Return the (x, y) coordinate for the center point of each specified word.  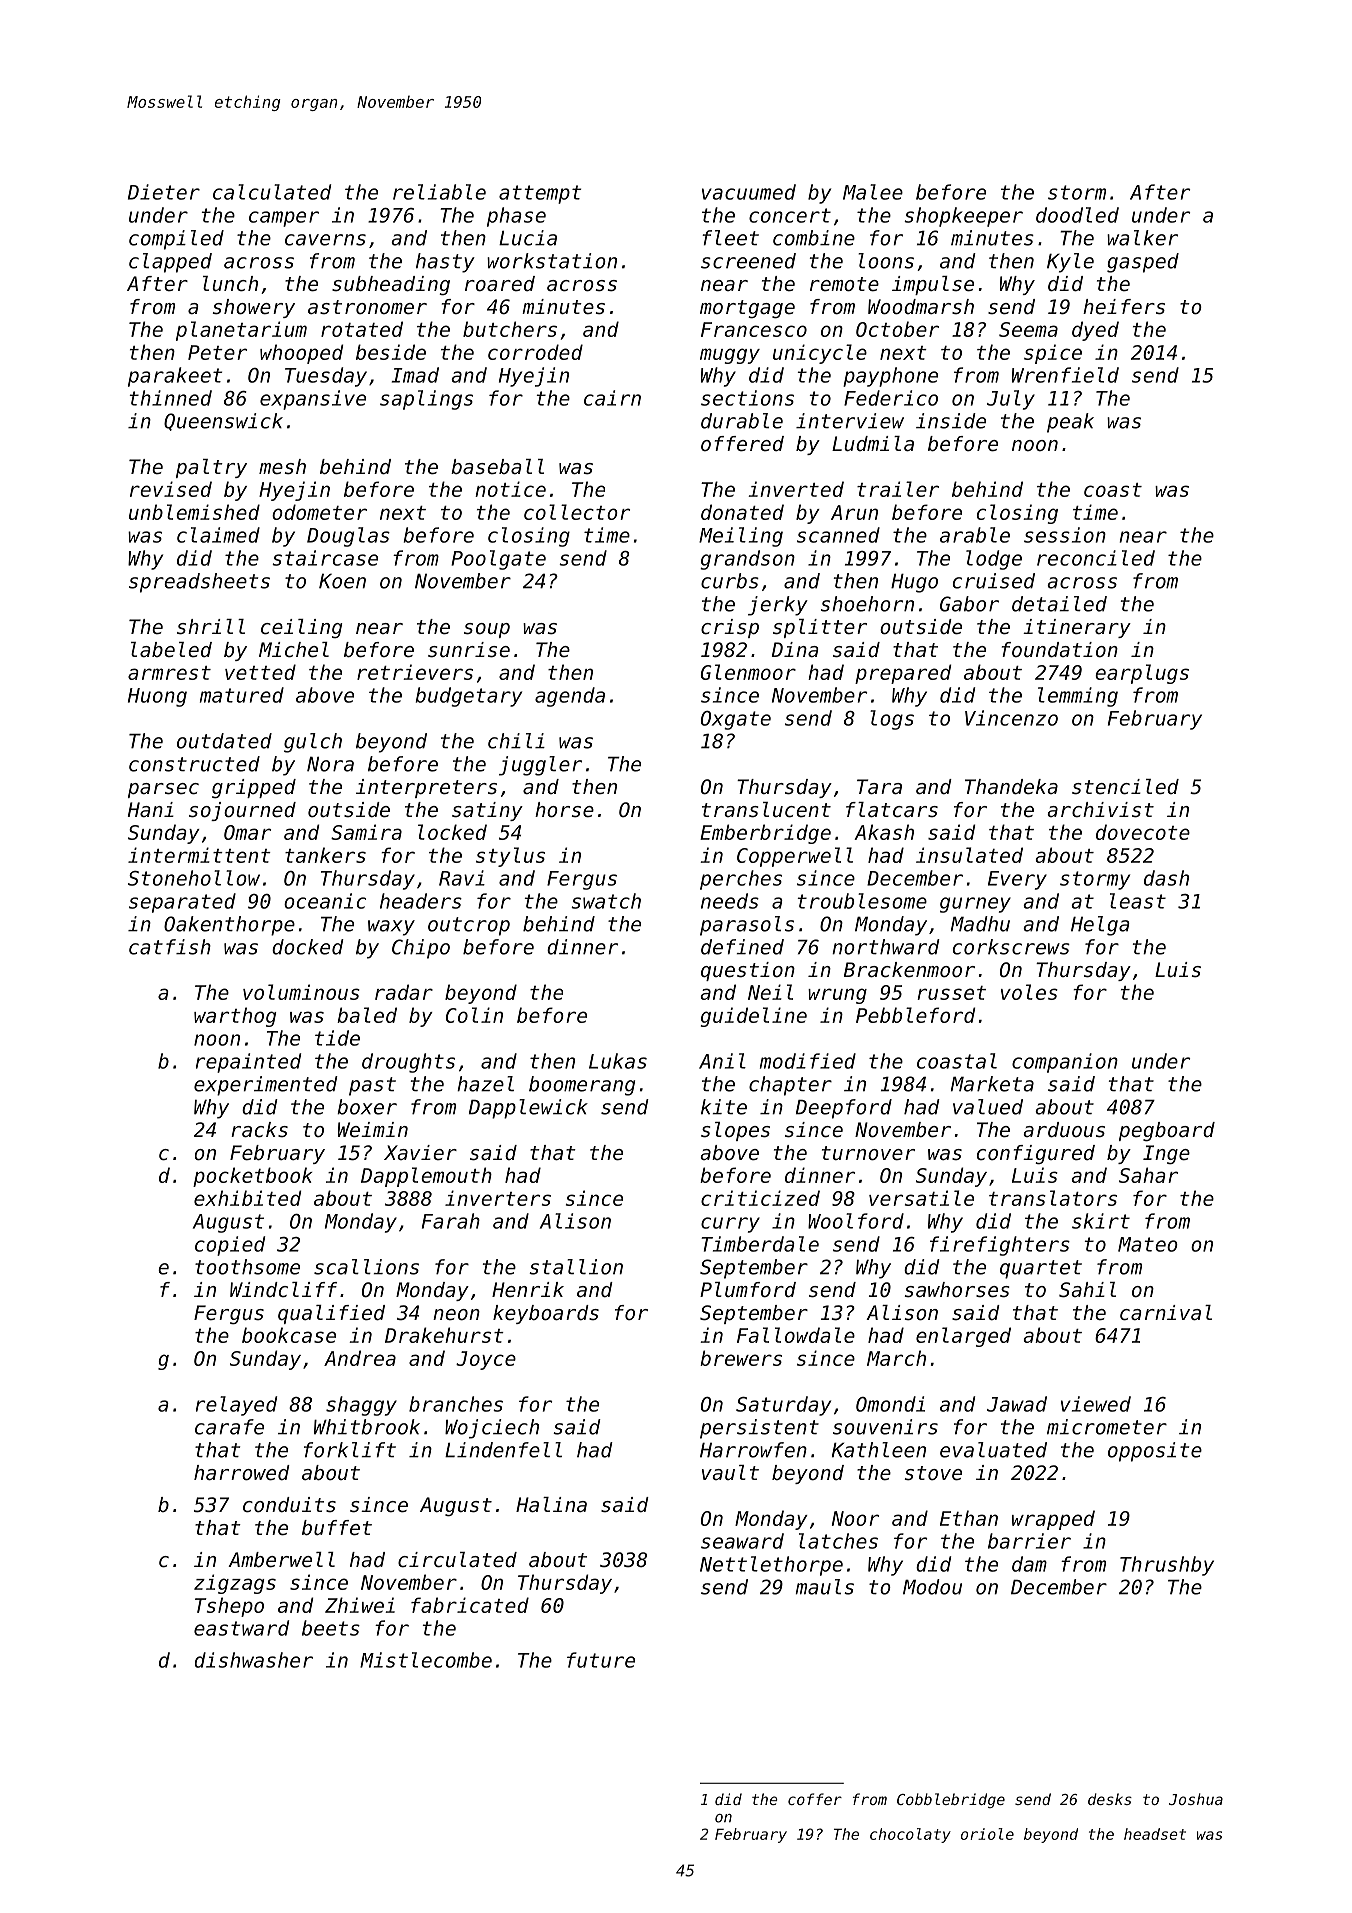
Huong (157, 697)
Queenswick (223, 422)
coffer (815, 1799)
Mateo (1148, 1244)
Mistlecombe (426, 1660)
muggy (730, 356)
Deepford (844, 1109)
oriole (987, 1834)
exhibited (247, 1198)
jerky (778, 606)
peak (1070, 423)
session (1065, 535)
